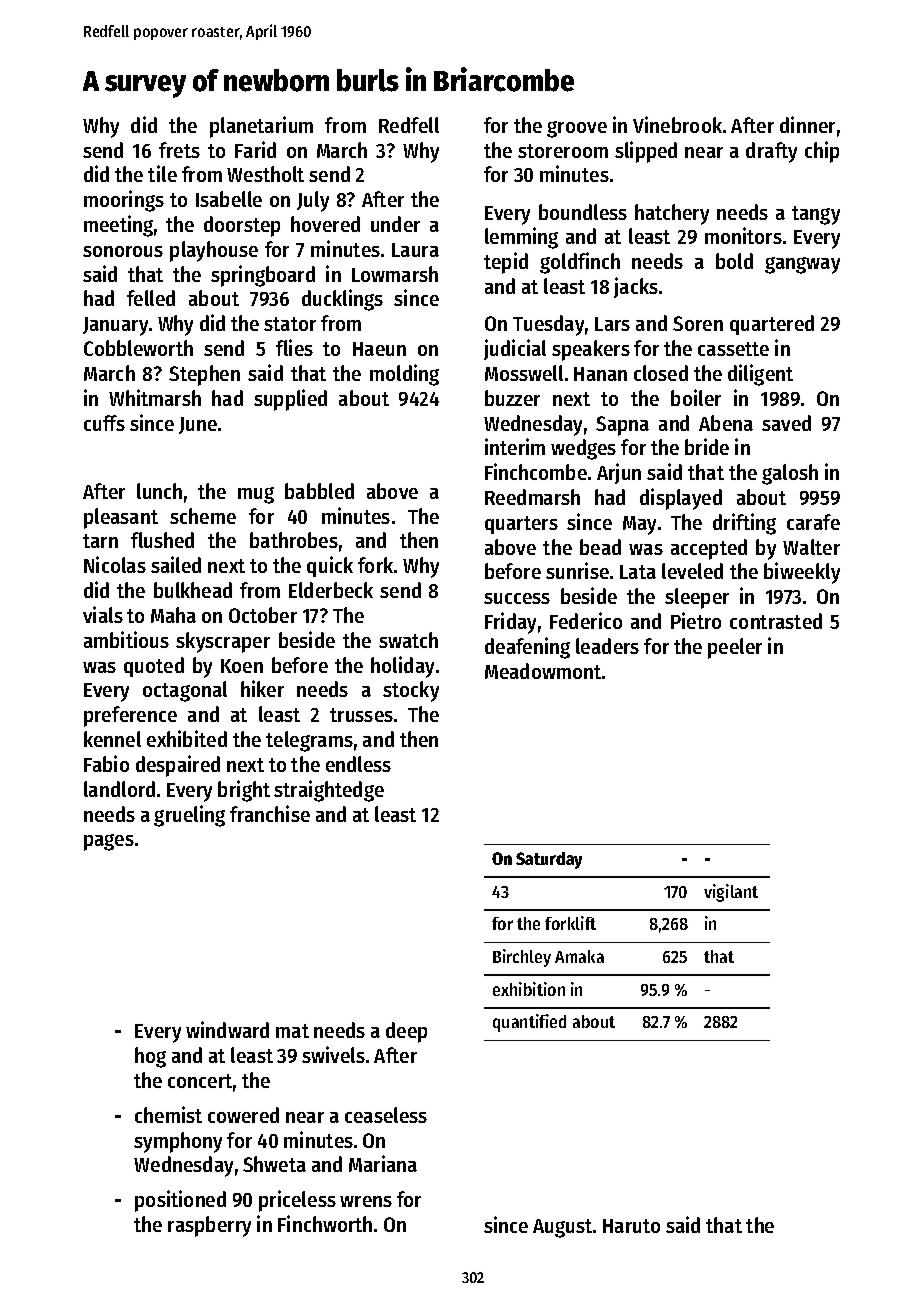 This screenshot has width=924, height=1314. I want to click on Finchworth, so click(325, 1223).
